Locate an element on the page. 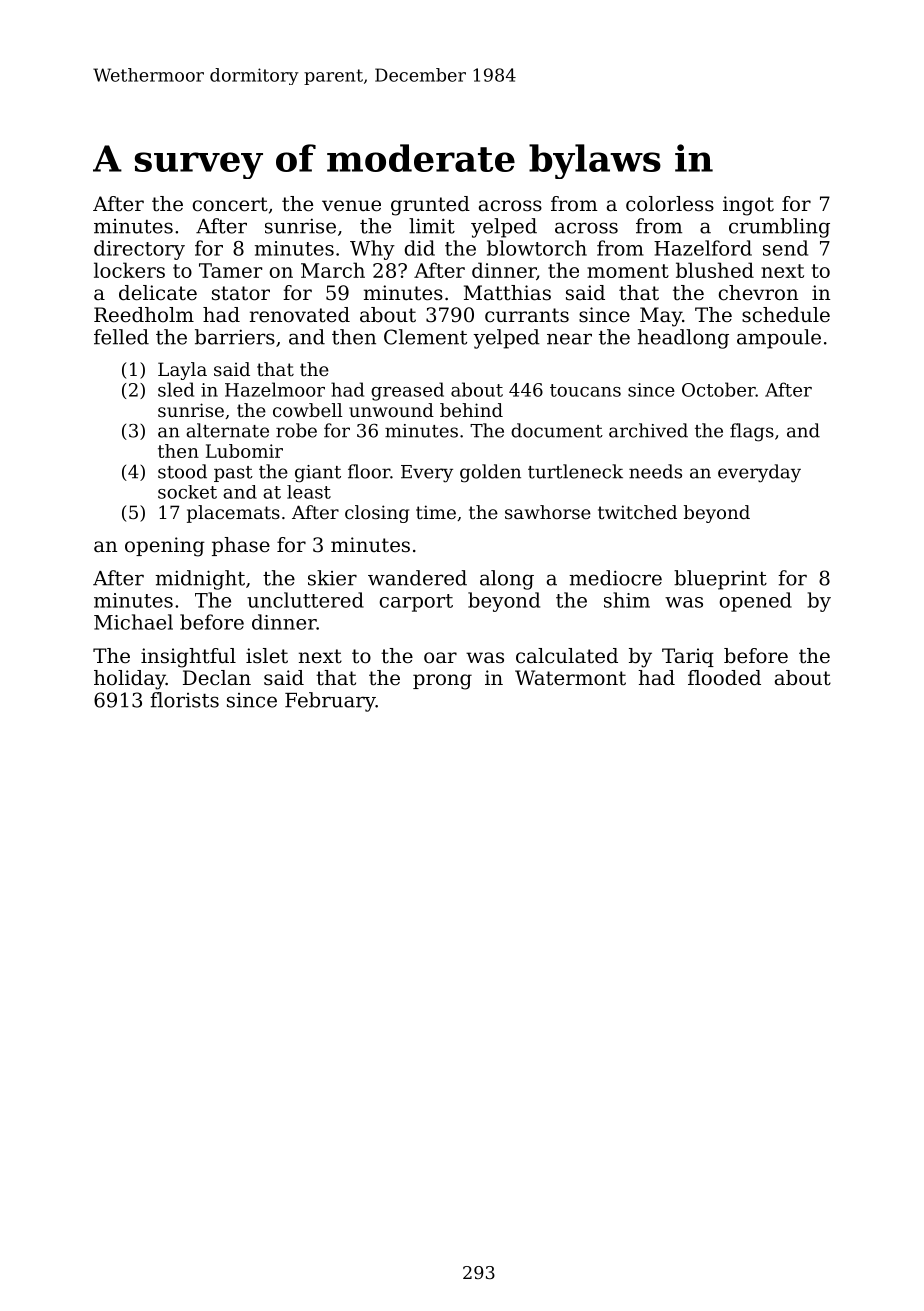 The image size is (924, 1311). flags is located at coordinates (752, 432).
